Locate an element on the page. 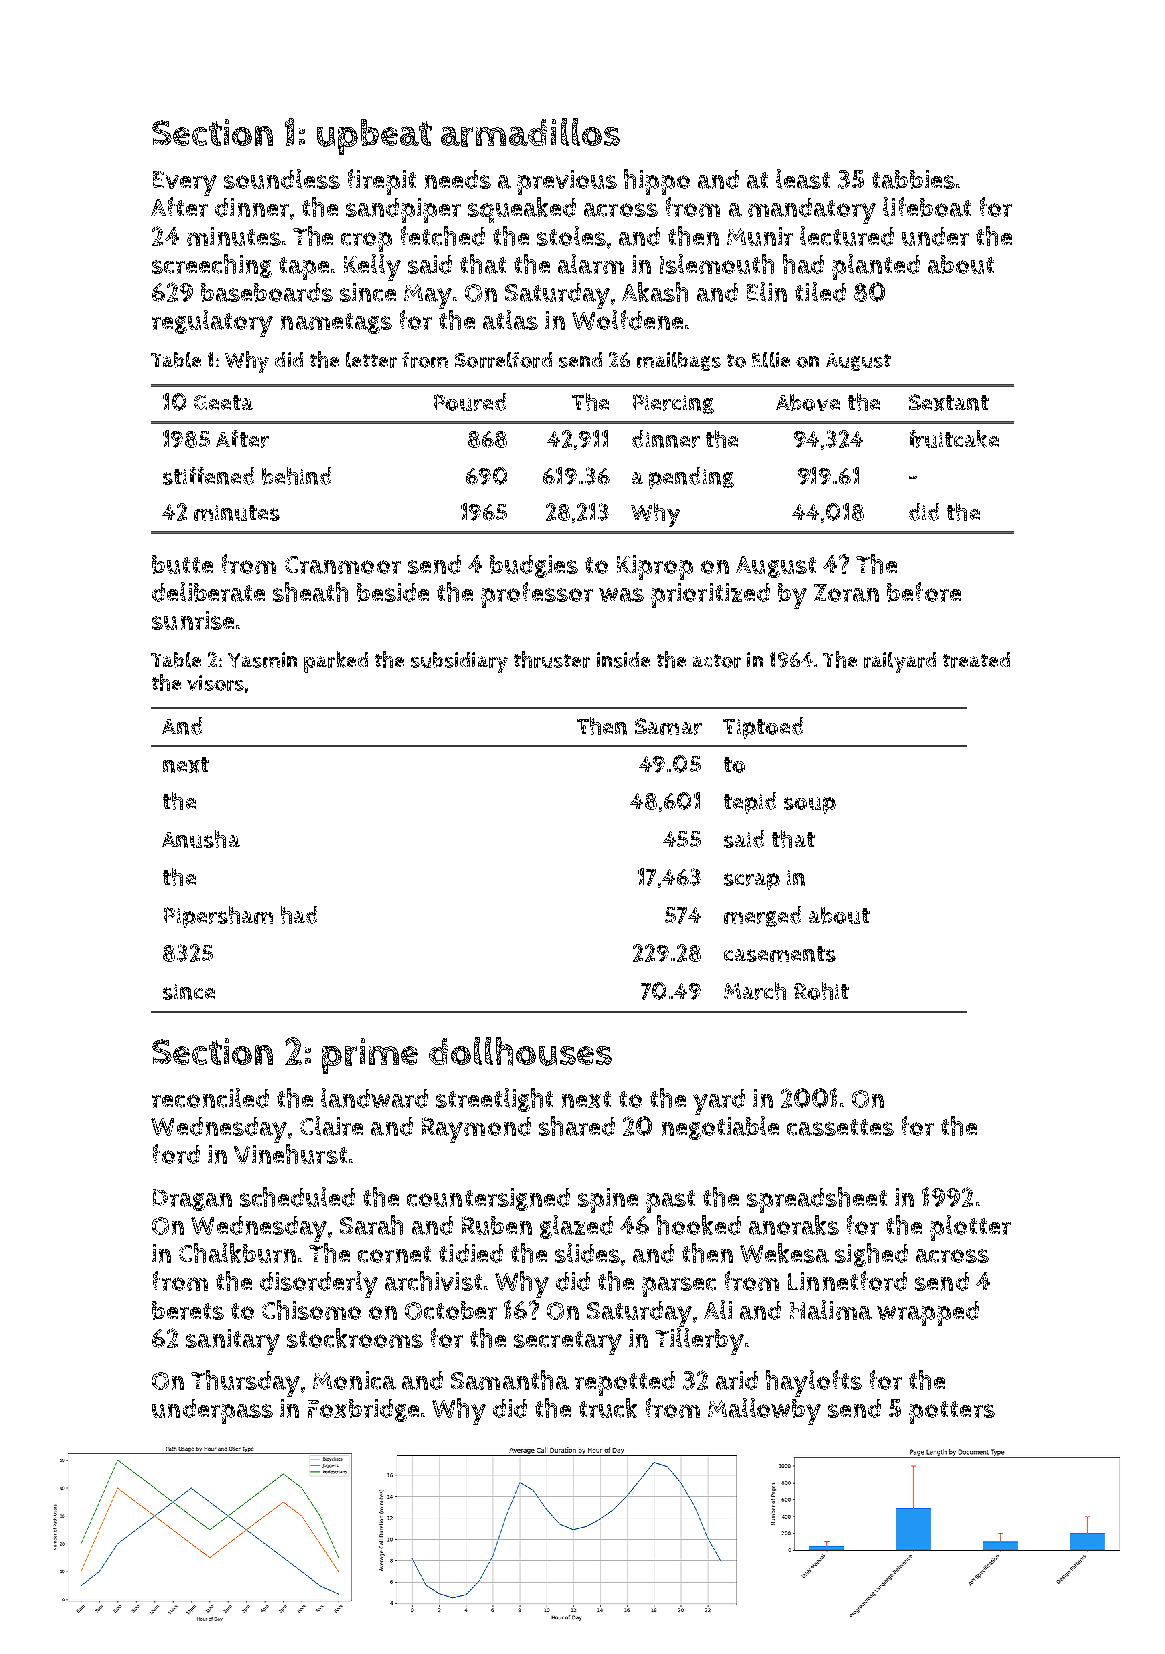  lifeboat is located at coordinates (927, 207).
